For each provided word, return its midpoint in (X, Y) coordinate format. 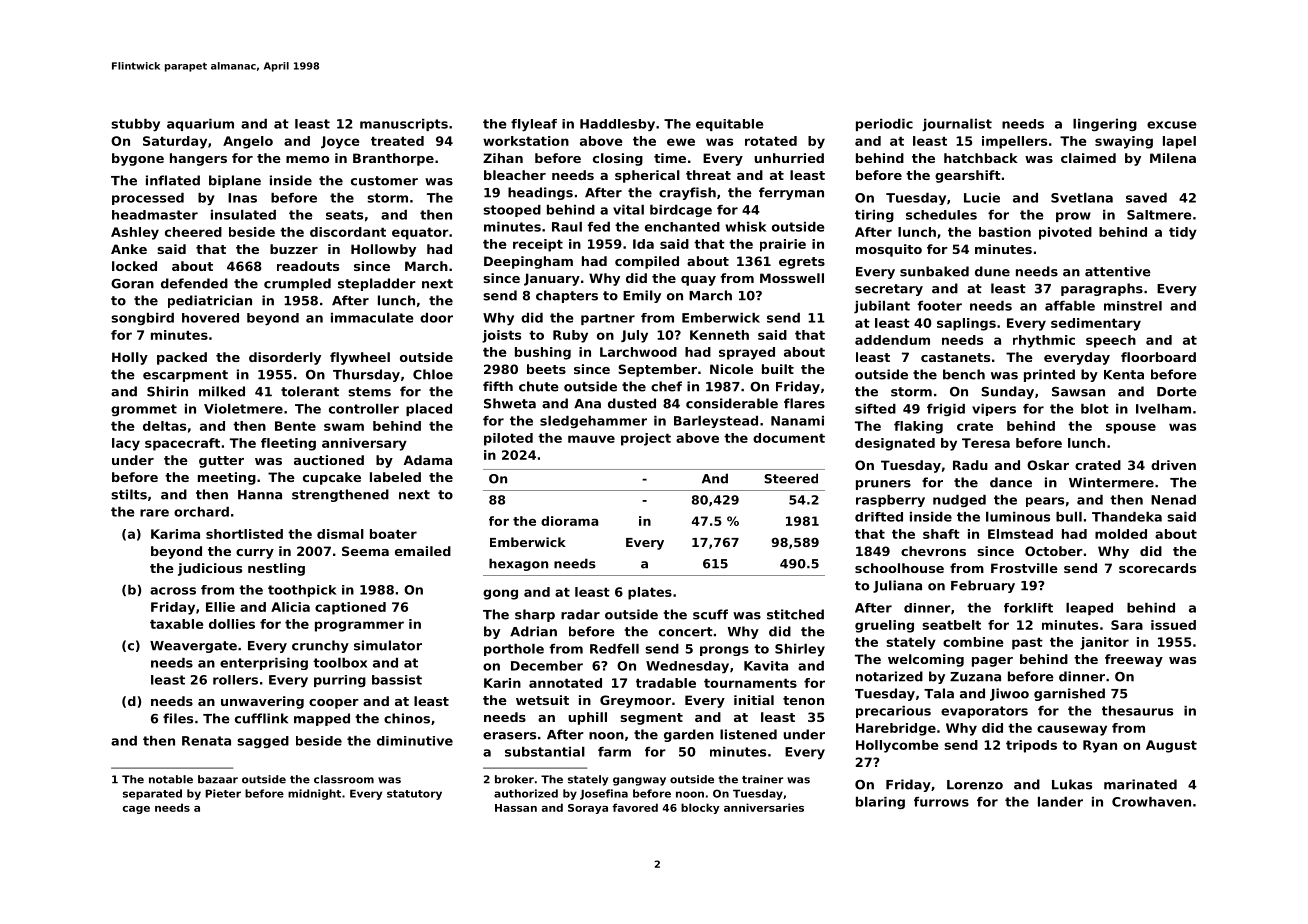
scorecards (1157, 568)
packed (182, 358)
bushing (543, 353)
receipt (538, 245)
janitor (1104, 643)
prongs (724, 651)
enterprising (264, 664)
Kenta (1124, 375)
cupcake (332, 478)
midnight (314, 794)
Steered (791, 478)
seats (344, 215)
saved (1146, 198)
